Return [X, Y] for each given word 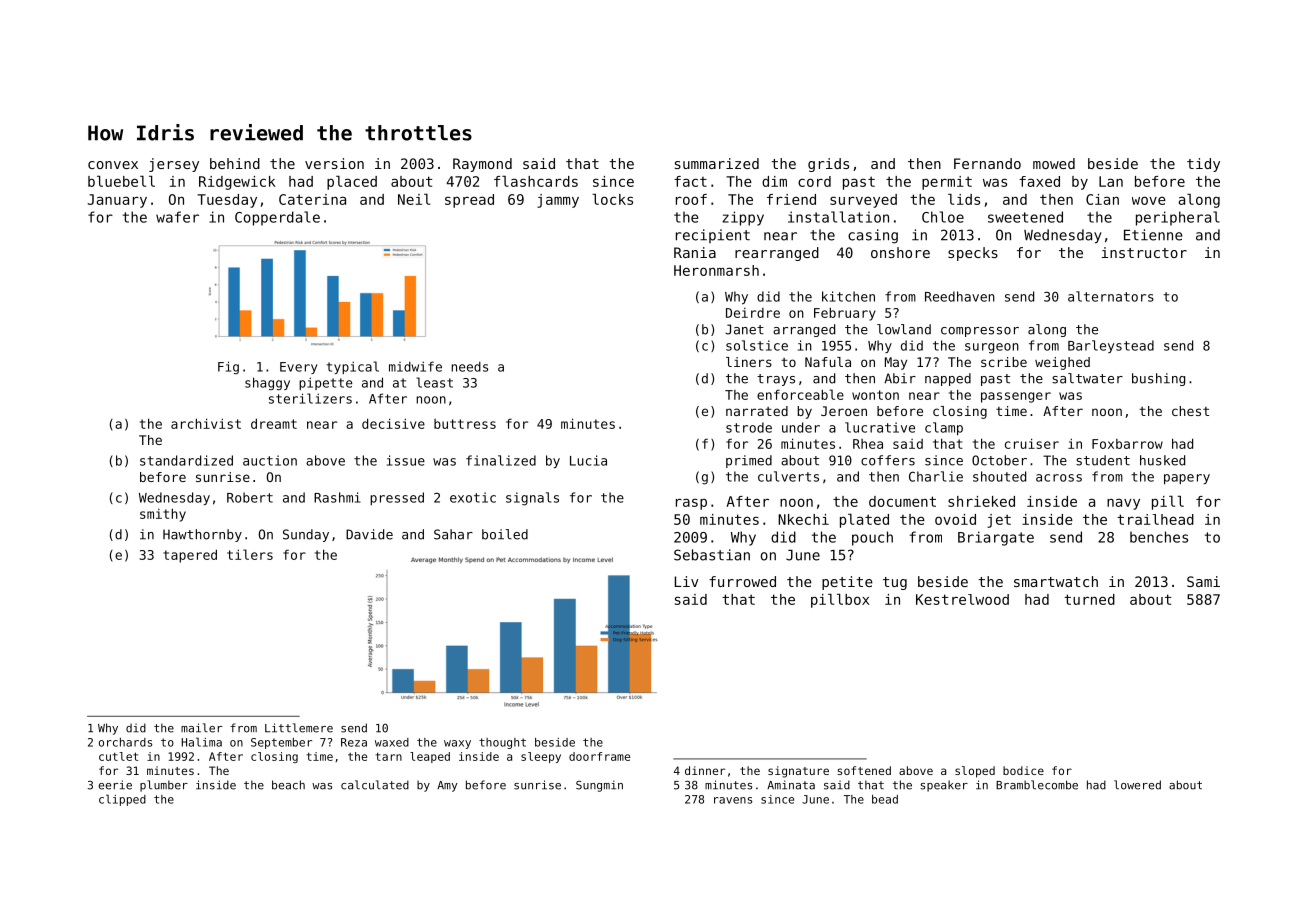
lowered [1137, 785]
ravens [733, 800]
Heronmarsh [716, 270]
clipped [122, 800]
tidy [1203, 165]
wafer [177, 217]
